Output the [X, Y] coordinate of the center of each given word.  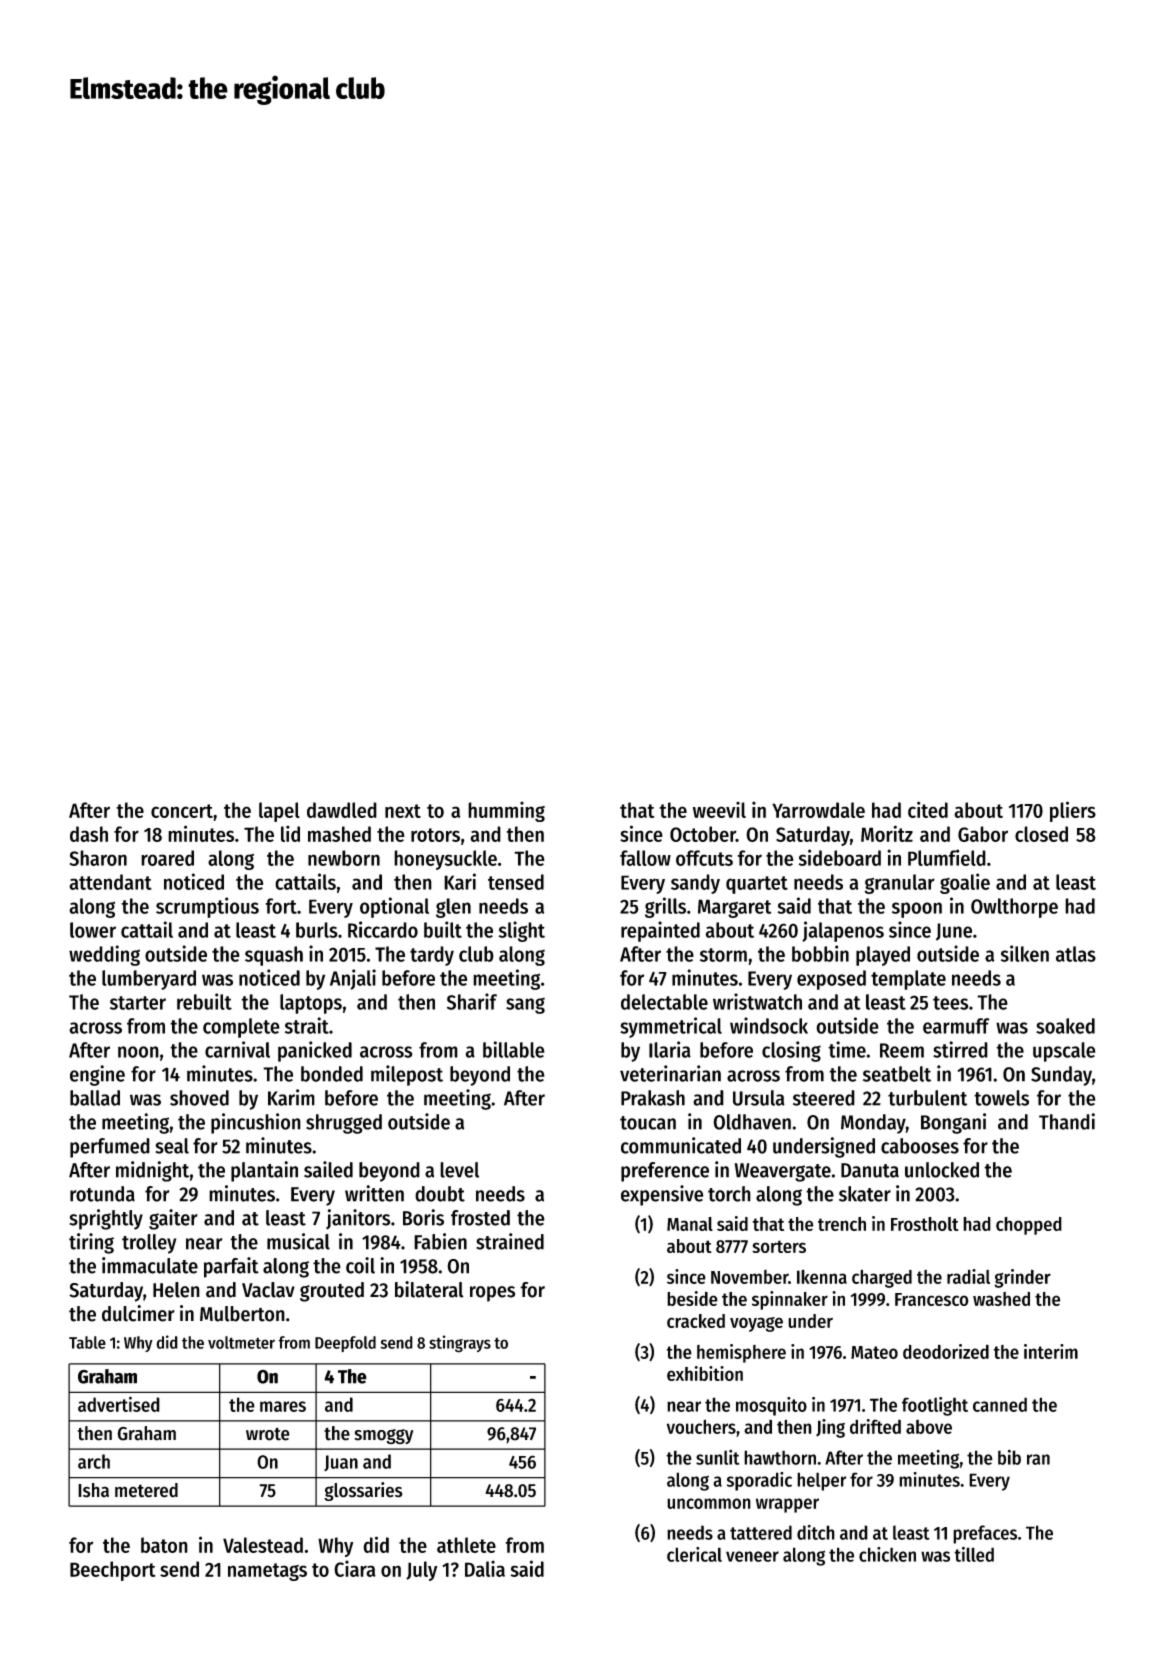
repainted [660, 931]
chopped [1029, 1226]
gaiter [173, 1219]
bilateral [429, 1289]
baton [164, 1545]
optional [394, 907]
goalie [965, 883]
